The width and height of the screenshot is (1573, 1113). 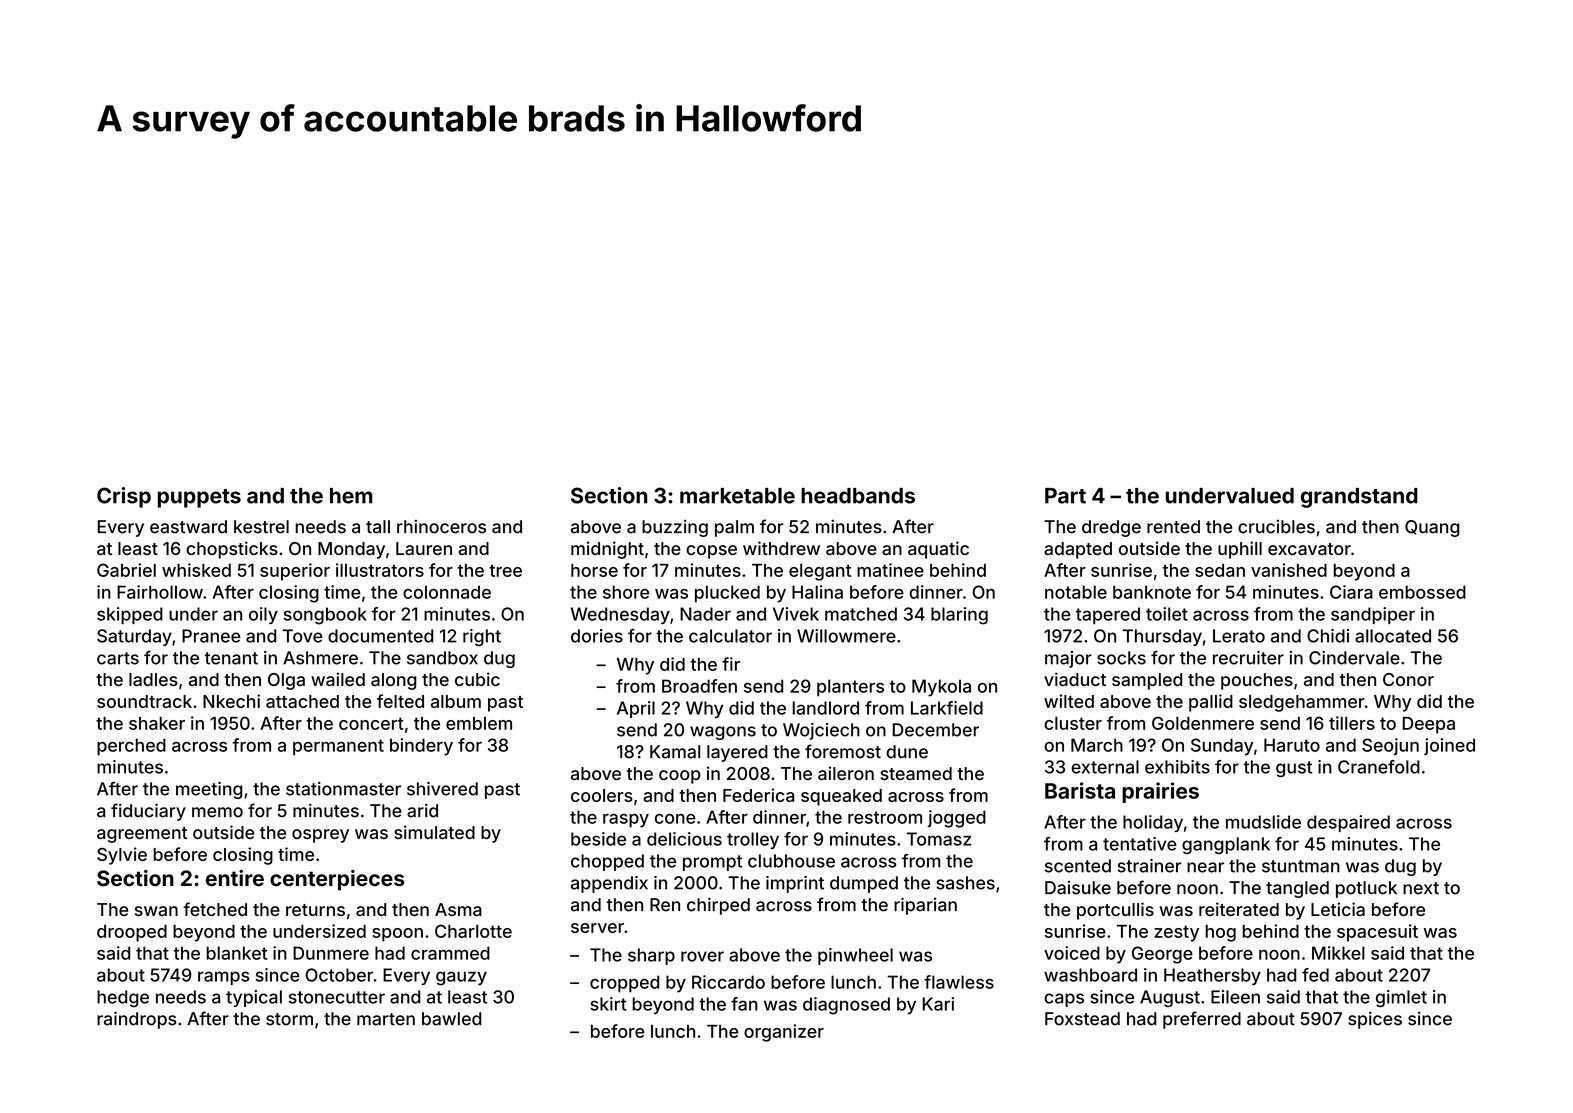 What do you see at coordinates (1375, 1020) in the screenshot?
I see `spices` at bounding box center [1375, 1020].
